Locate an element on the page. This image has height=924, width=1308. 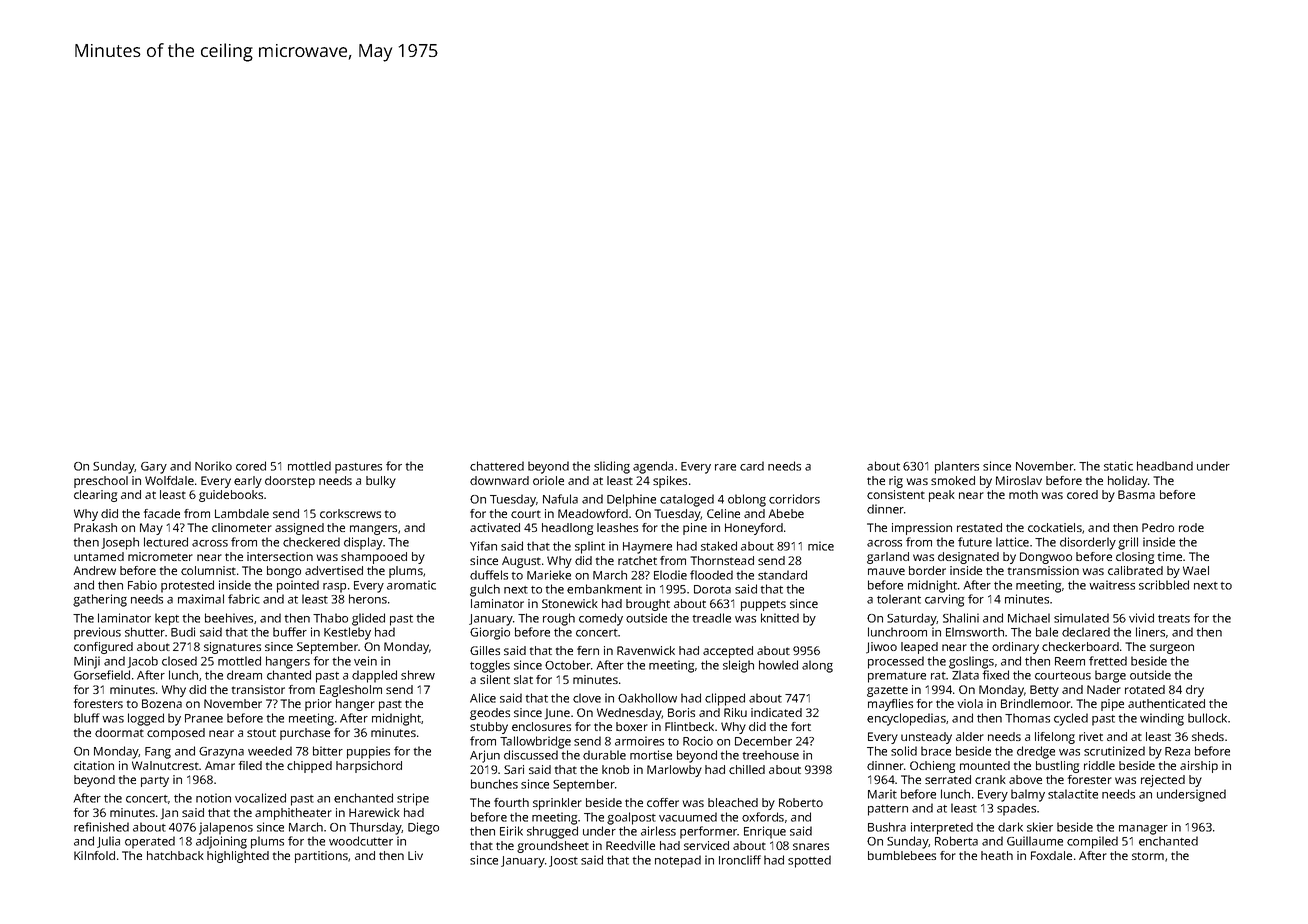
harpsichord is located at coordinates (369, 767).
